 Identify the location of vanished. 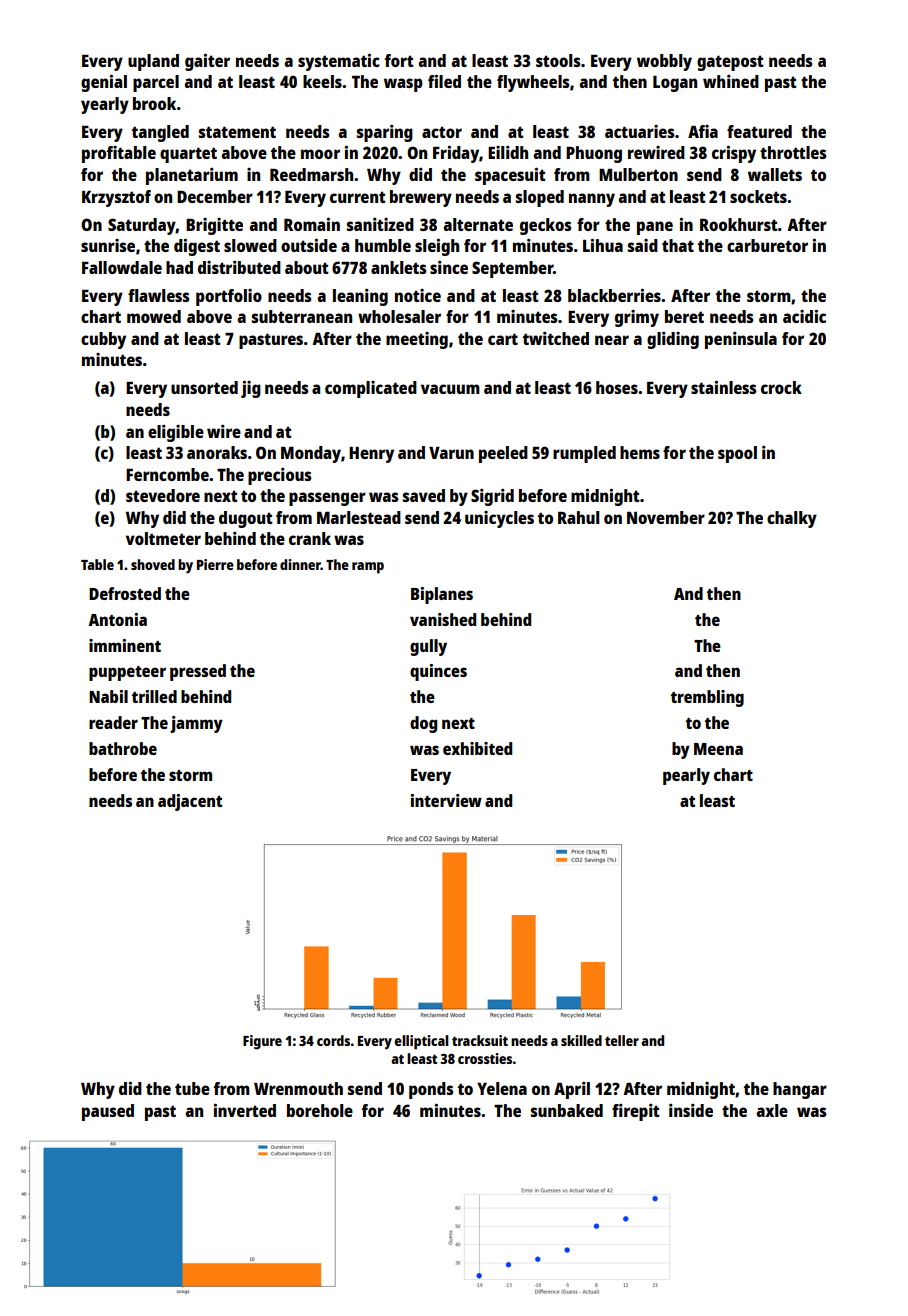
(443, 619).
